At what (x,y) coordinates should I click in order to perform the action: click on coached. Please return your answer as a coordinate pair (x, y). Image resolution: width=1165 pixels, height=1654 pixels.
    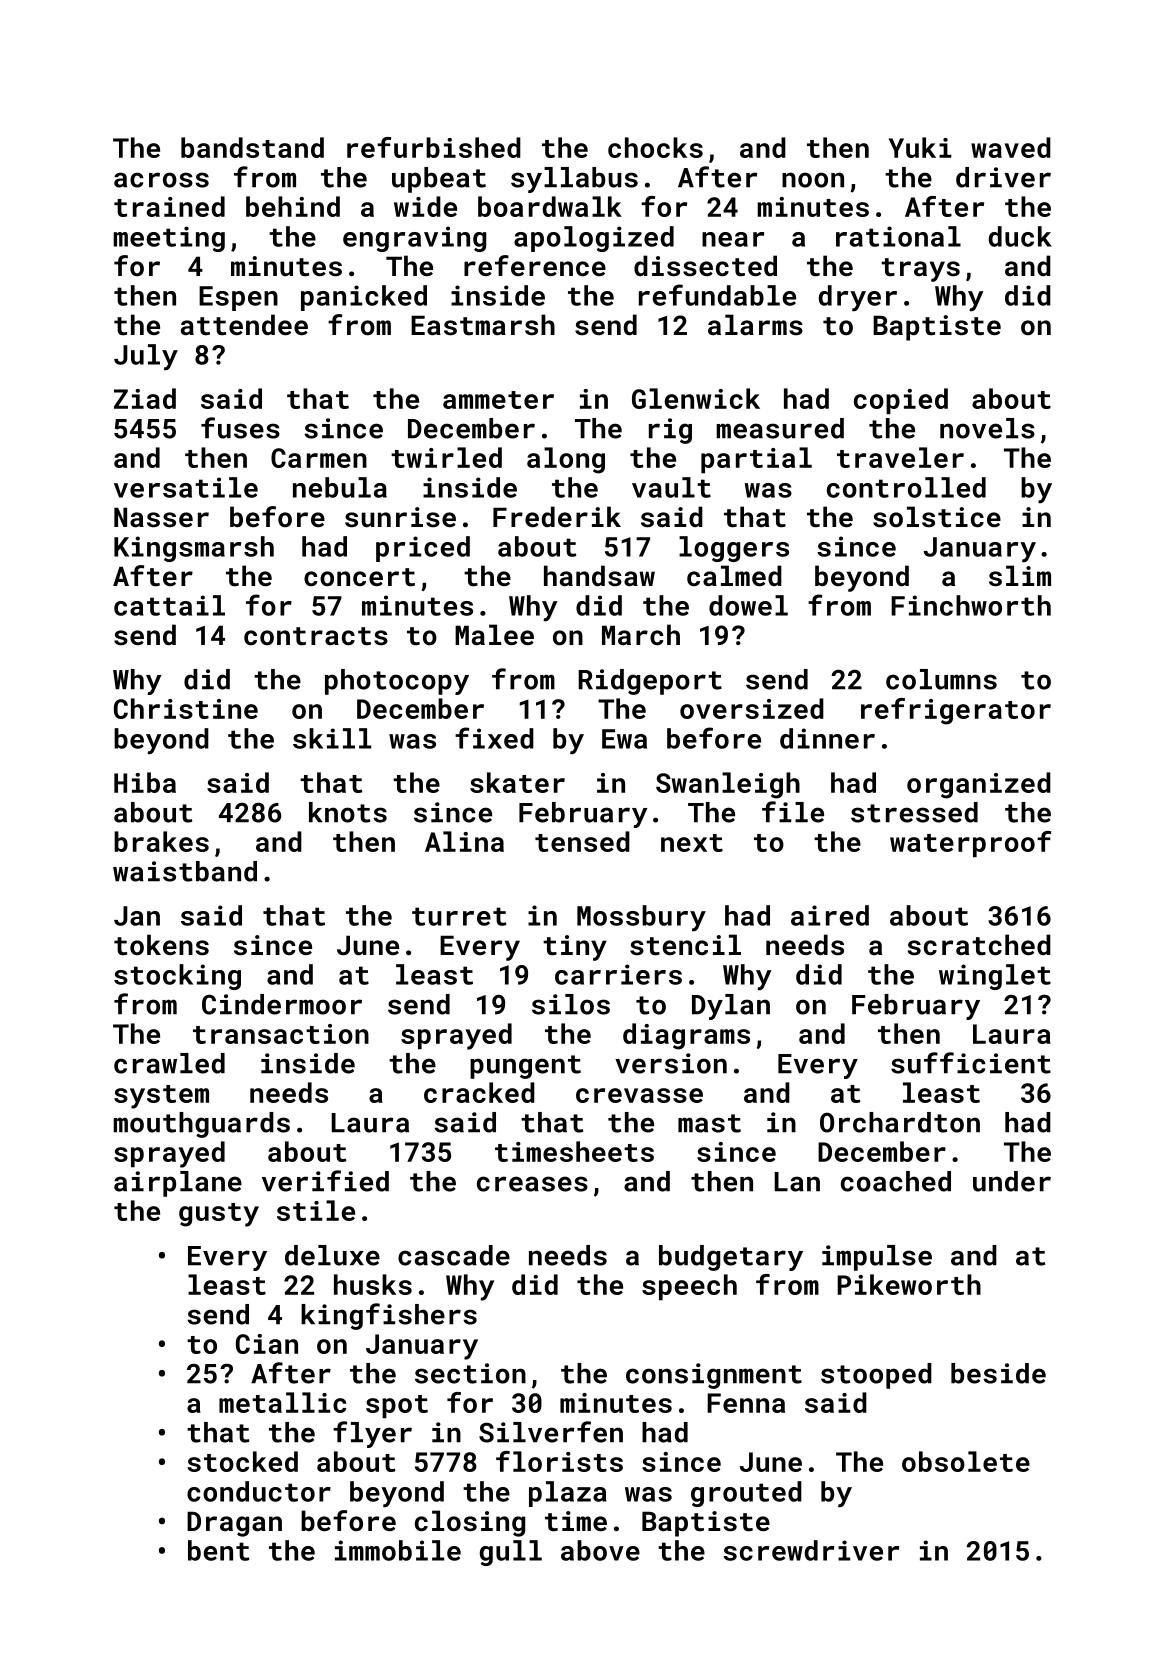
    Looking at the image, I should click on (896, 1181).
